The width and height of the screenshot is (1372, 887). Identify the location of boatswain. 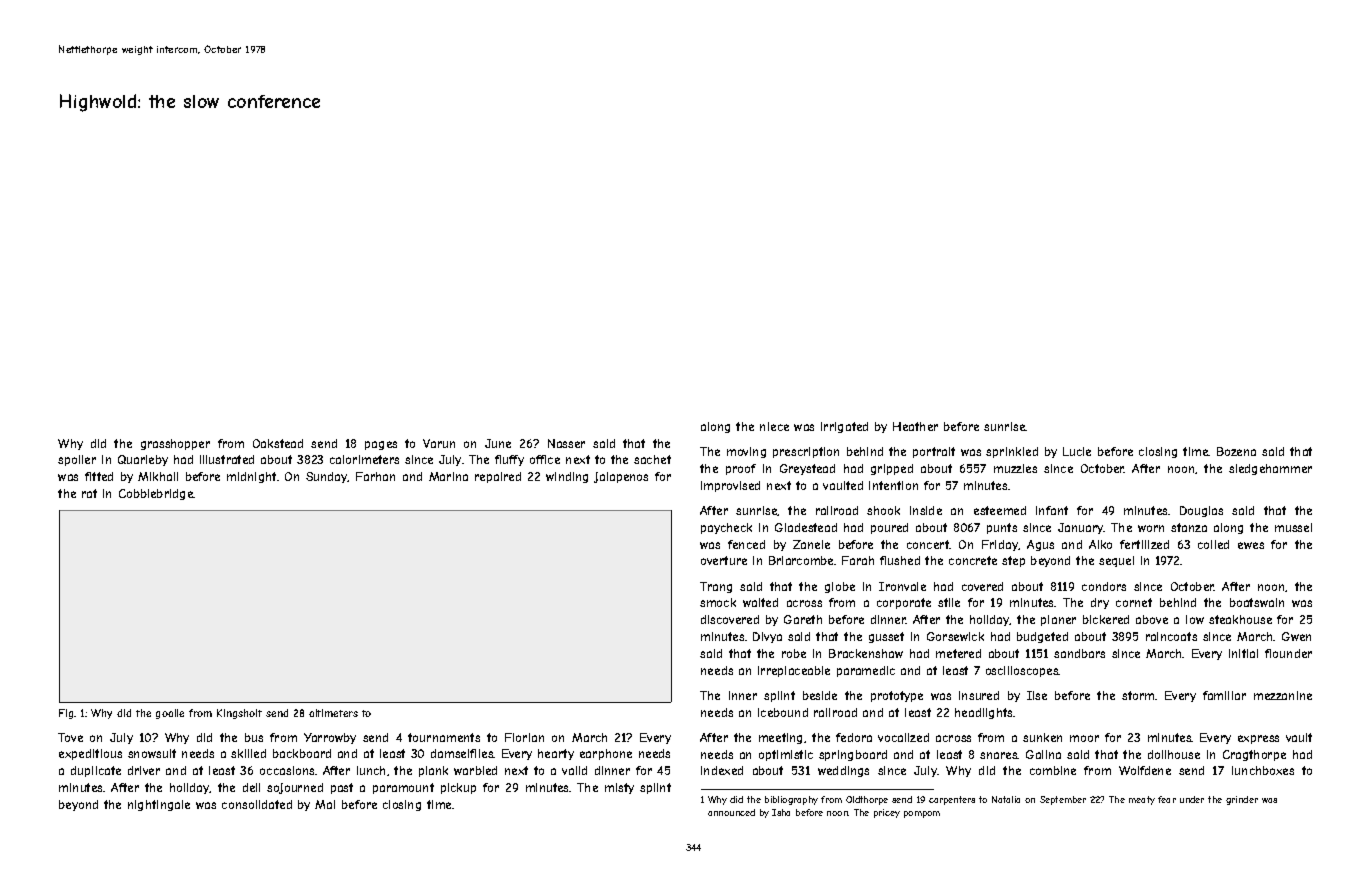
(1257, 602).
